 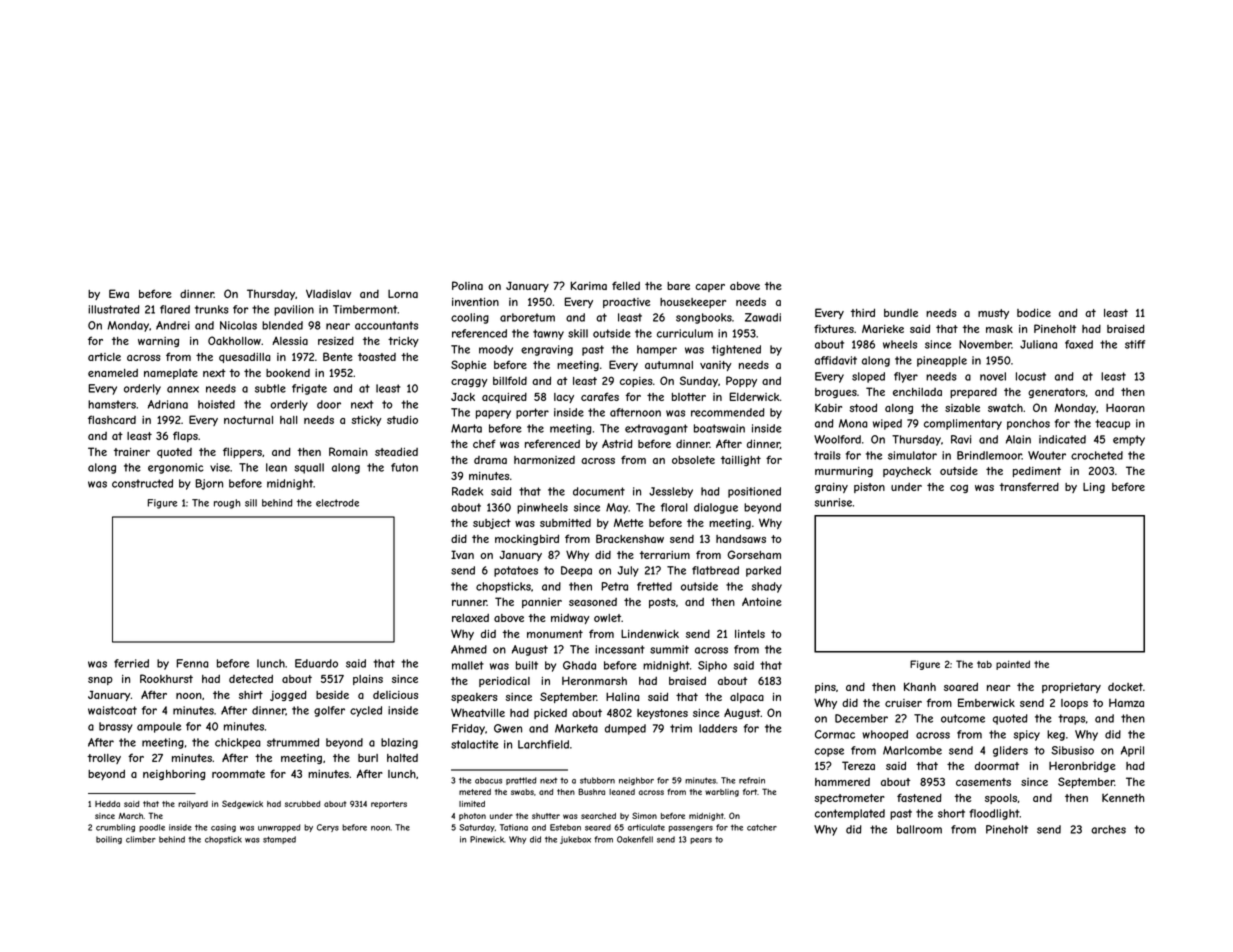 I want to click on crocheted, so click(x=1097, y=455).
